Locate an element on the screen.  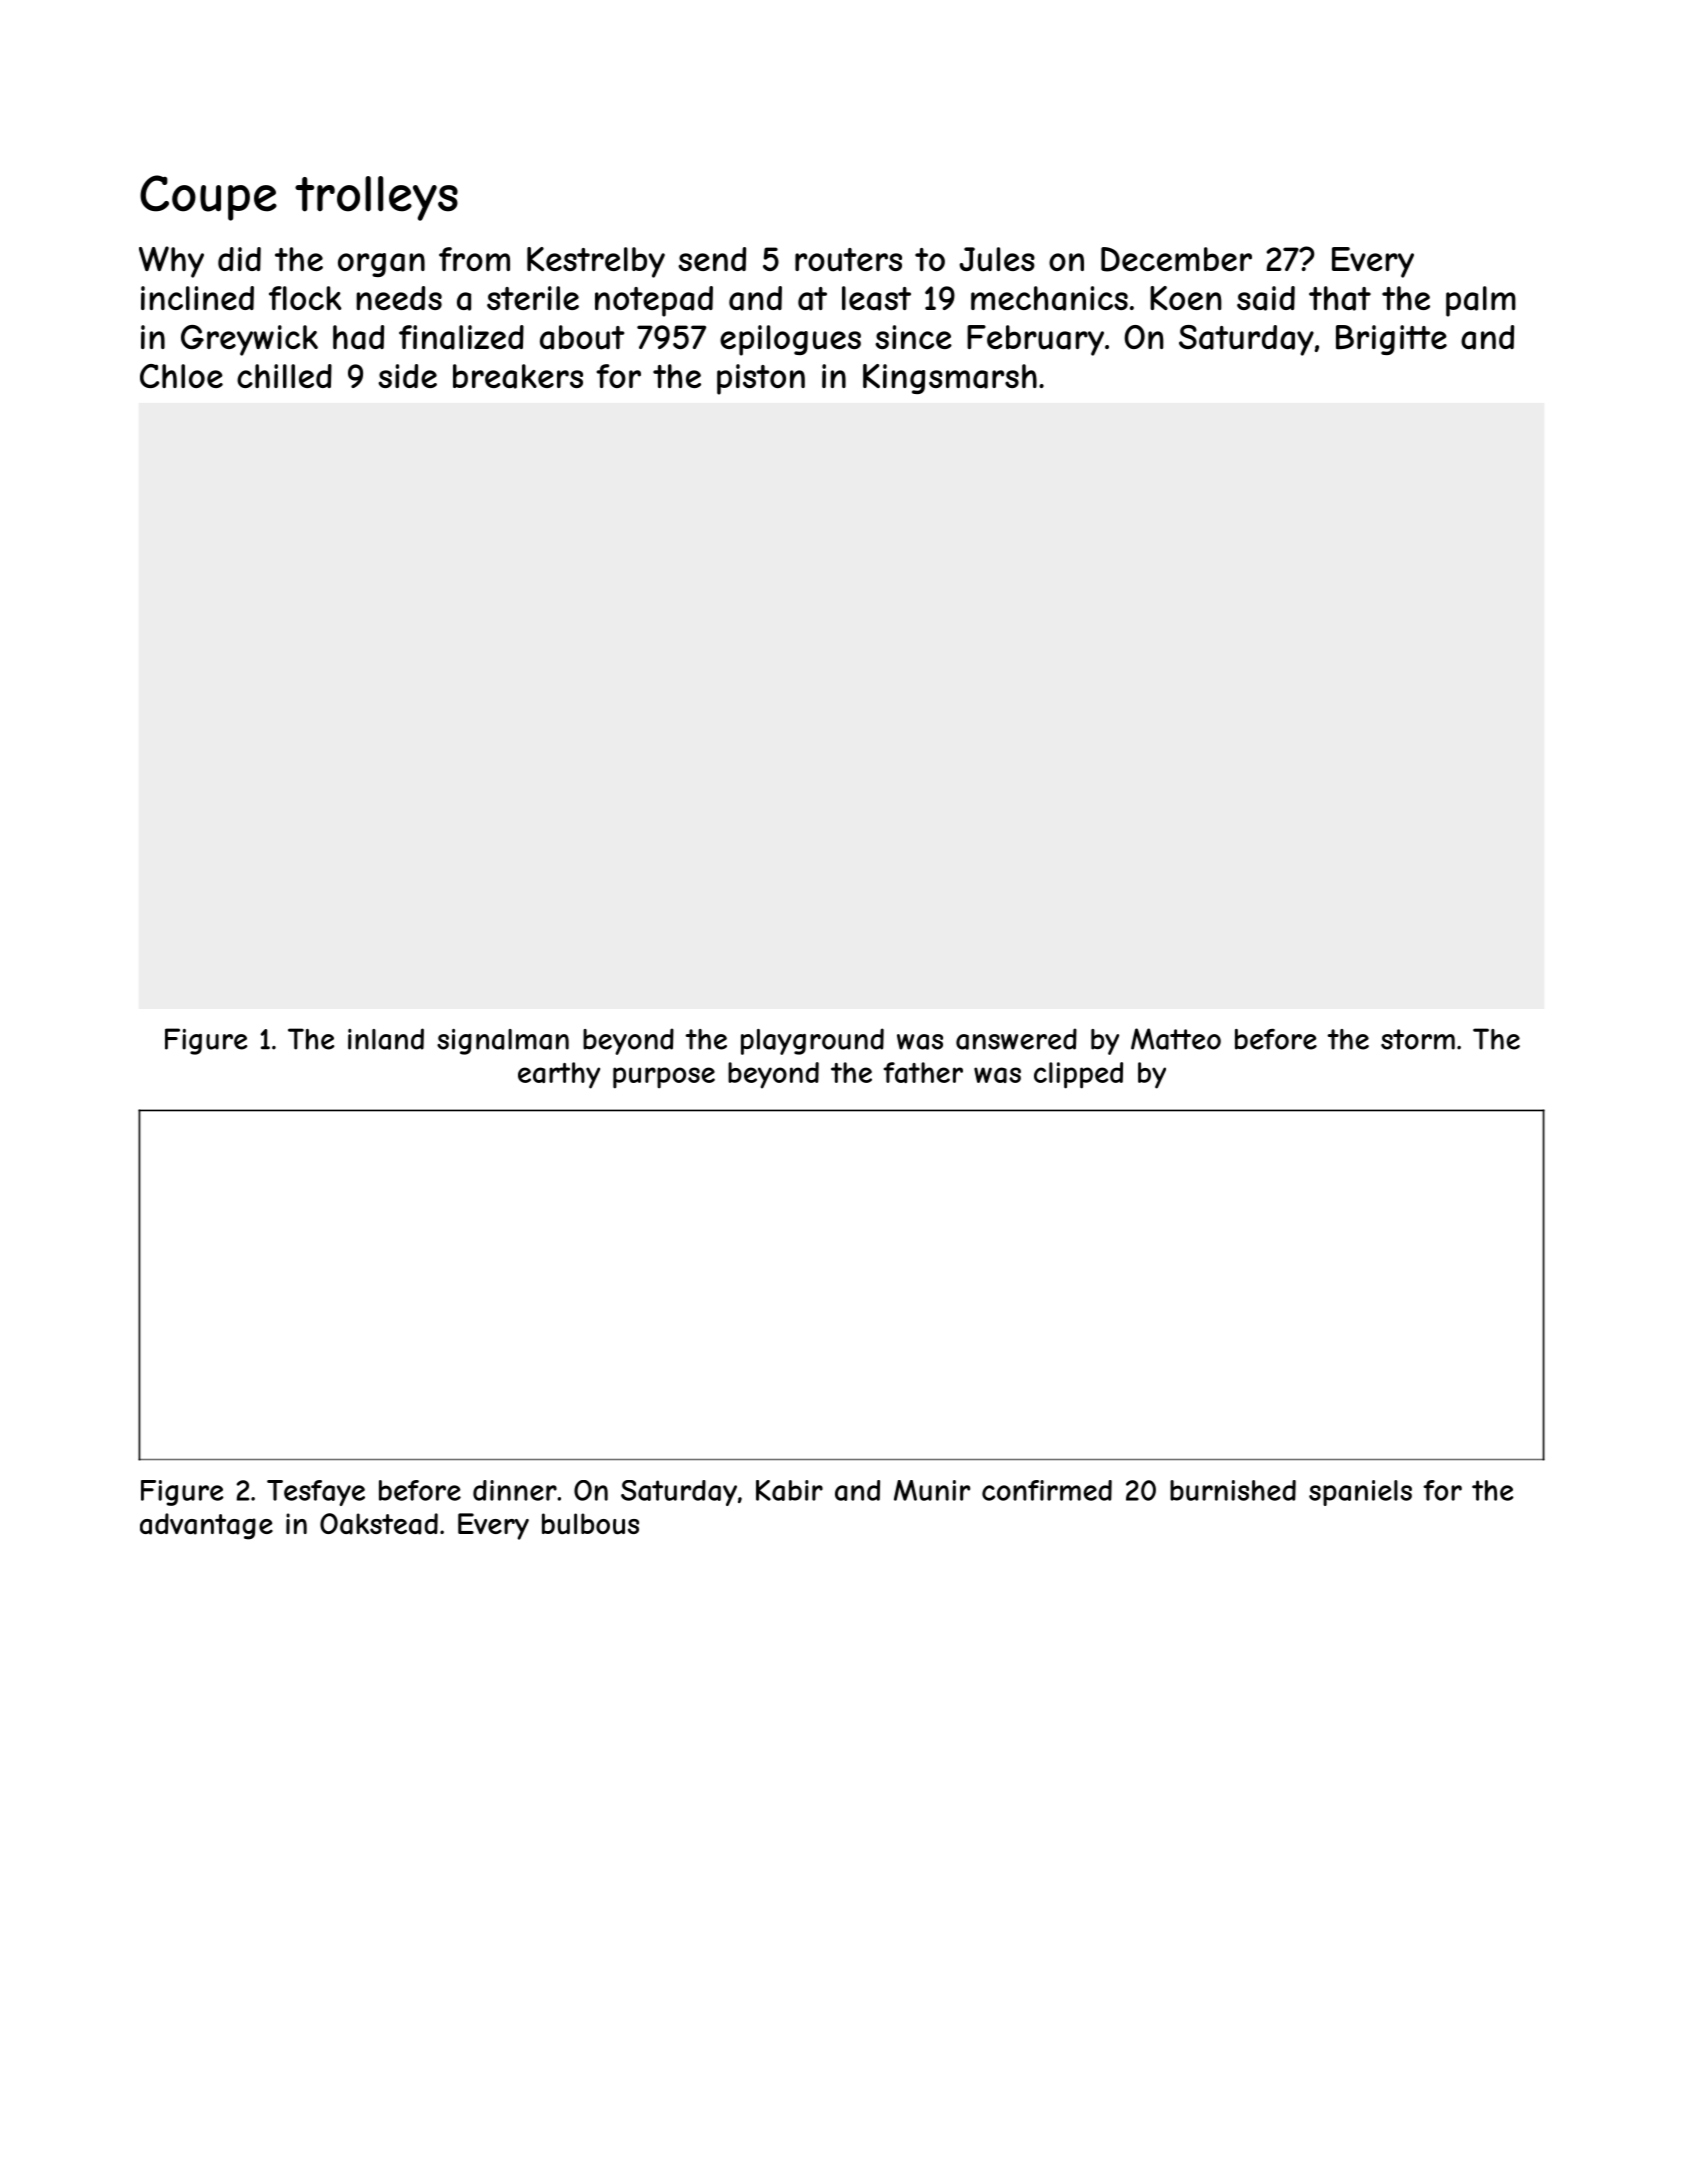
Munir is located at coordinates (932, 1490).
